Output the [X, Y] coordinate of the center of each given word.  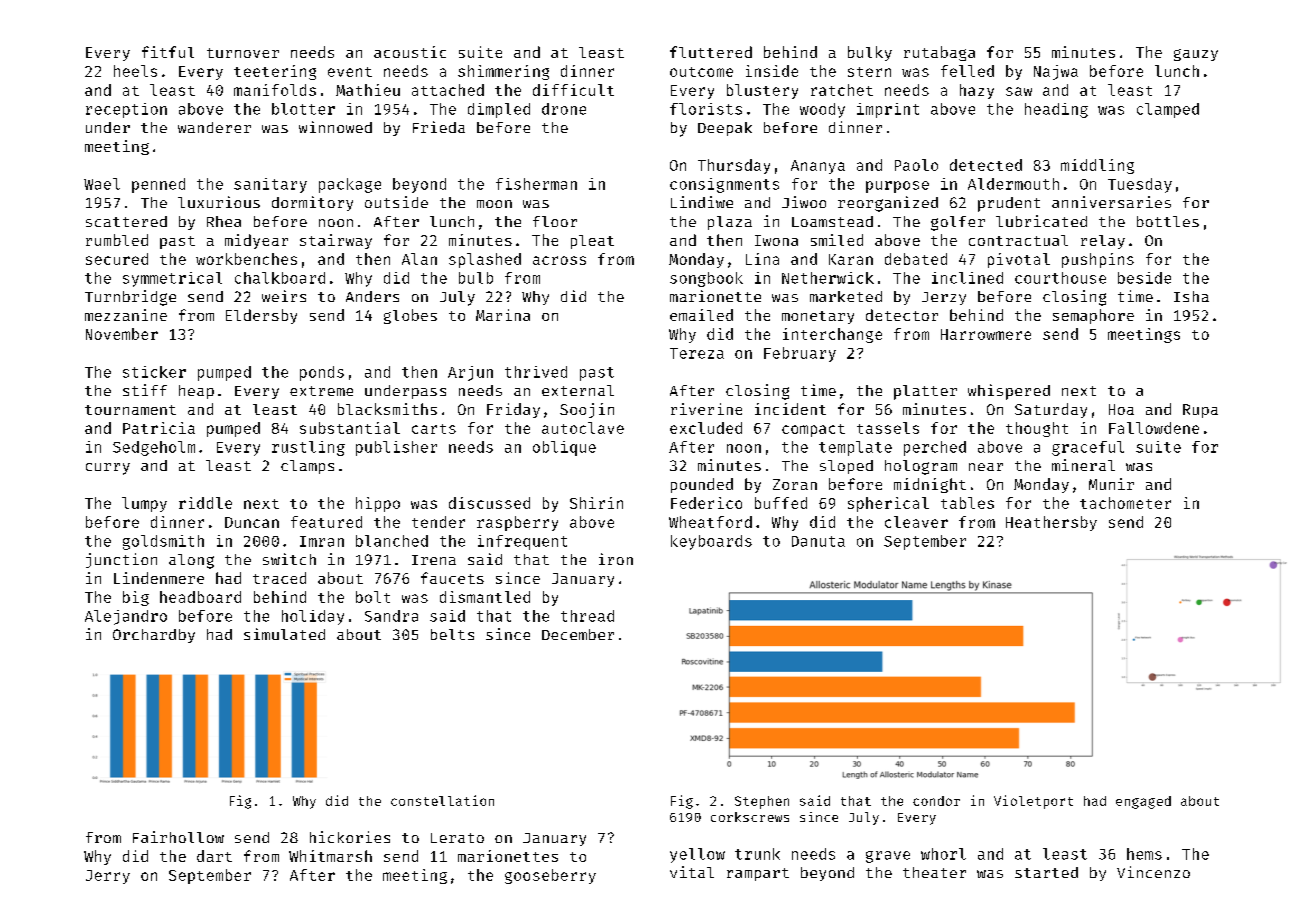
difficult [573, 90]
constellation [442, 800]
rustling [308, 448]
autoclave [583, 428]
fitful [168, 52]
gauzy [1196, 55]
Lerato [457, 838]
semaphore [1093, 316]
